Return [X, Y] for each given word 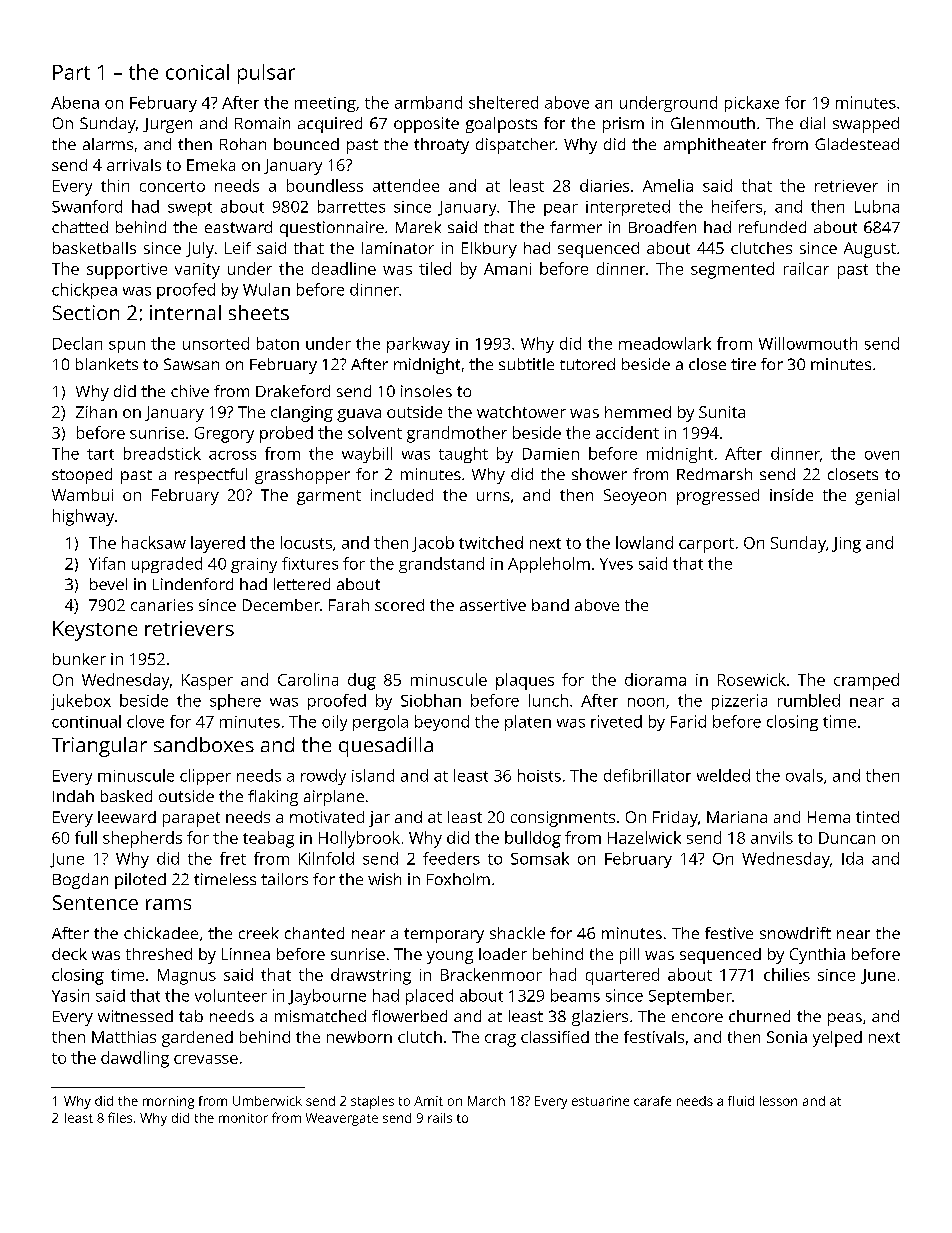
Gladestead [857, 144]
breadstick [162, 453]
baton [278, 343]
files [120, 1117]
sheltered [503, 102]
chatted [80, 227]
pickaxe [752, 104]
